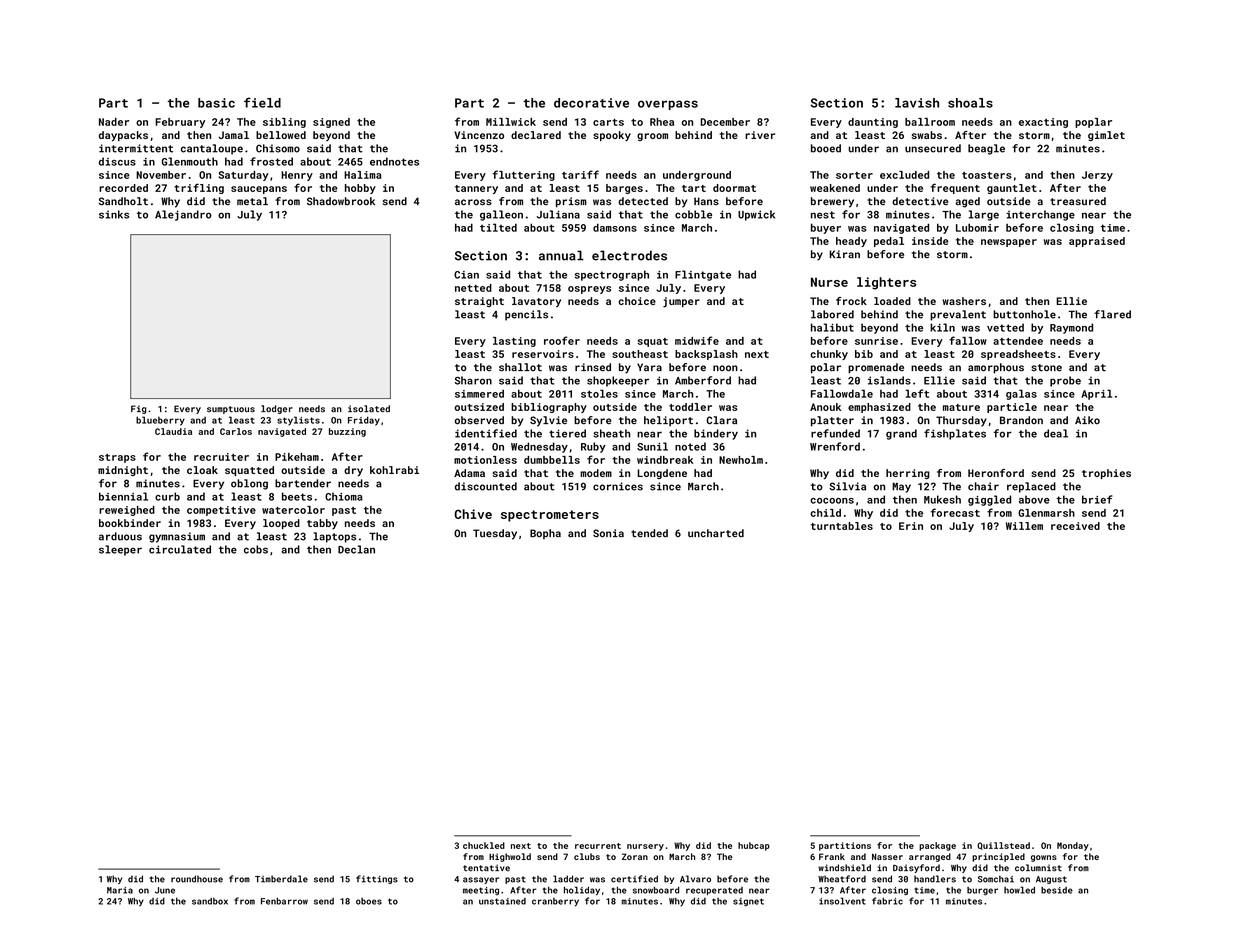 The image size is (1233, 952). Describe the element at coordinates (970, 103) in the document. I see `shoals` at that location.
